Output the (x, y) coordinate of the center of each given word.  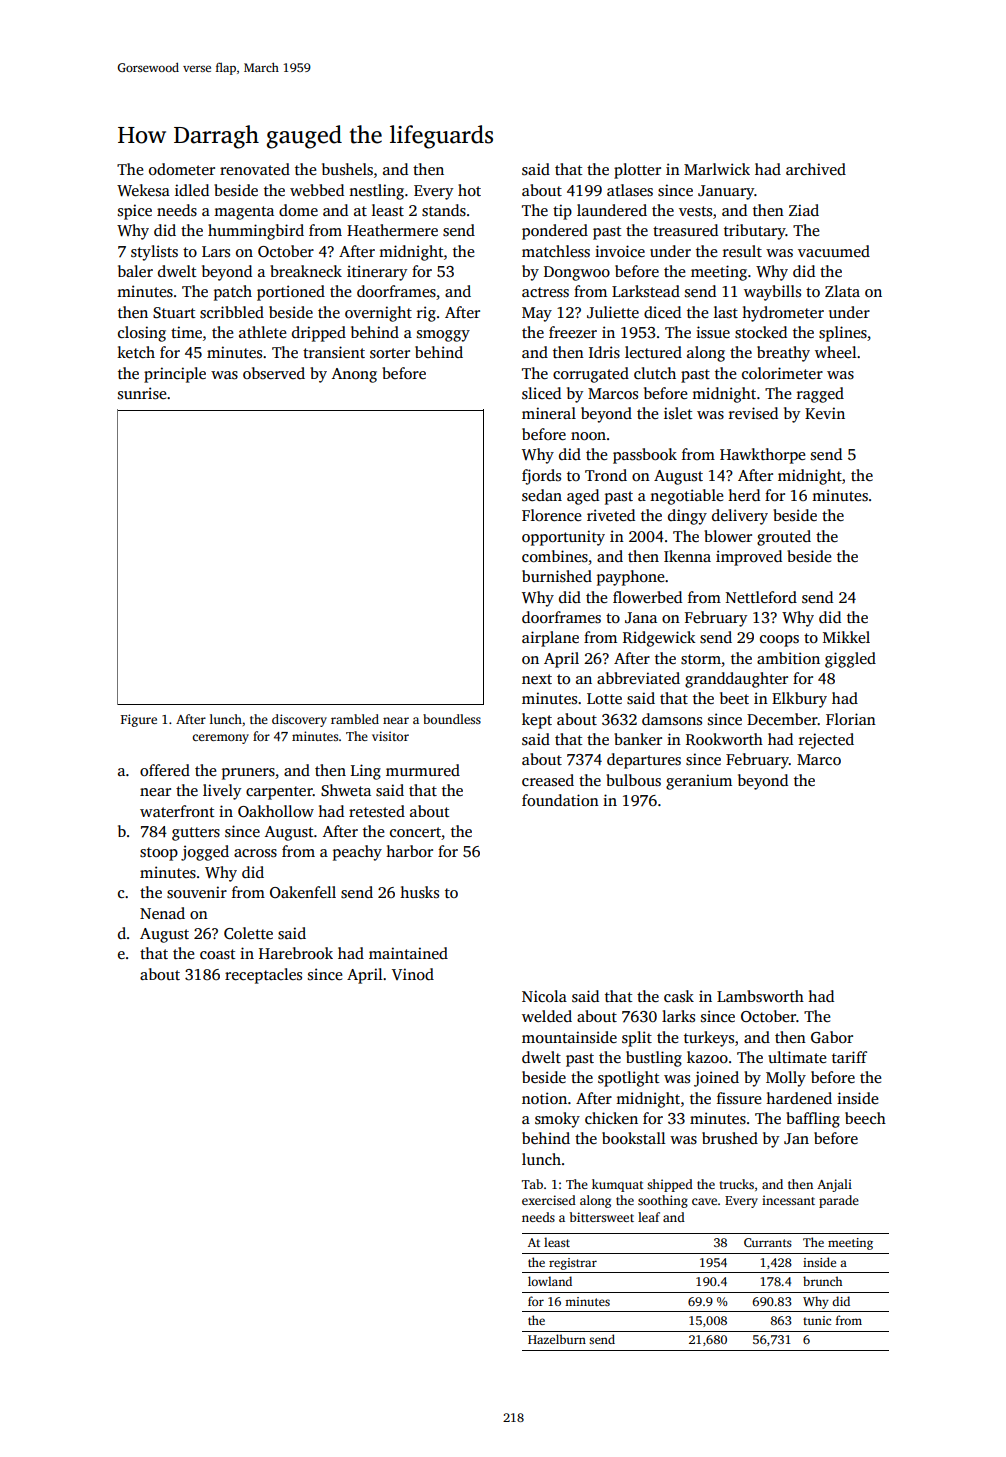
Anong (354, 375)
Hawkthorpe (762, 456)
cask (679, 996)
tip (562, 212)
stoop (159, 854)
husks (419, 892)
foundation (560, 800)
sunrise (142, 393)
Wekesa (143, 190)
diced (662, 312)
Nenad (162, 913)
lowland (550, 1281)
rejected (826, 741)
